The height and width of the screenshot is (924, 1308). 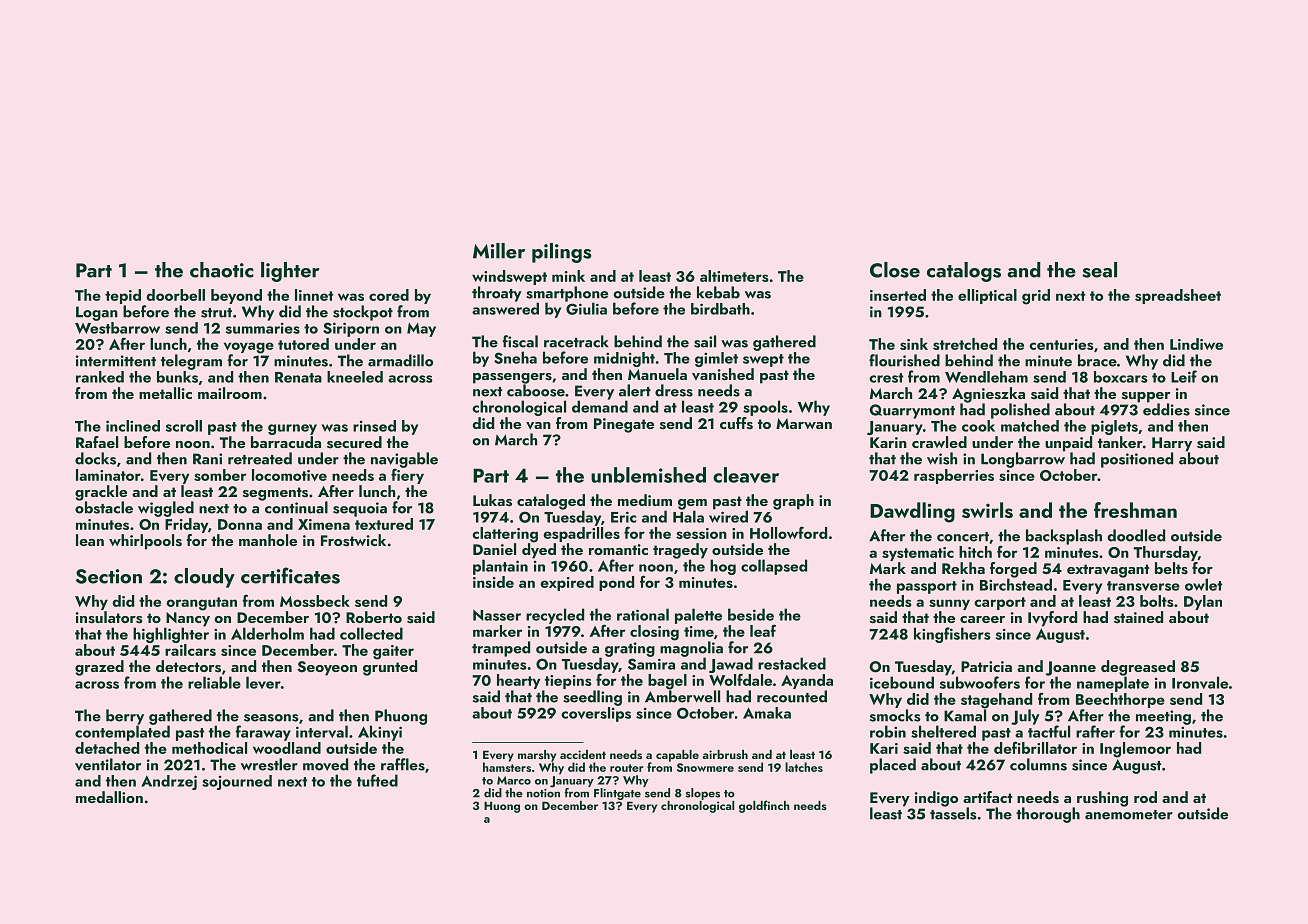 I want to click on chaotic, so click(x=222, y=270).
